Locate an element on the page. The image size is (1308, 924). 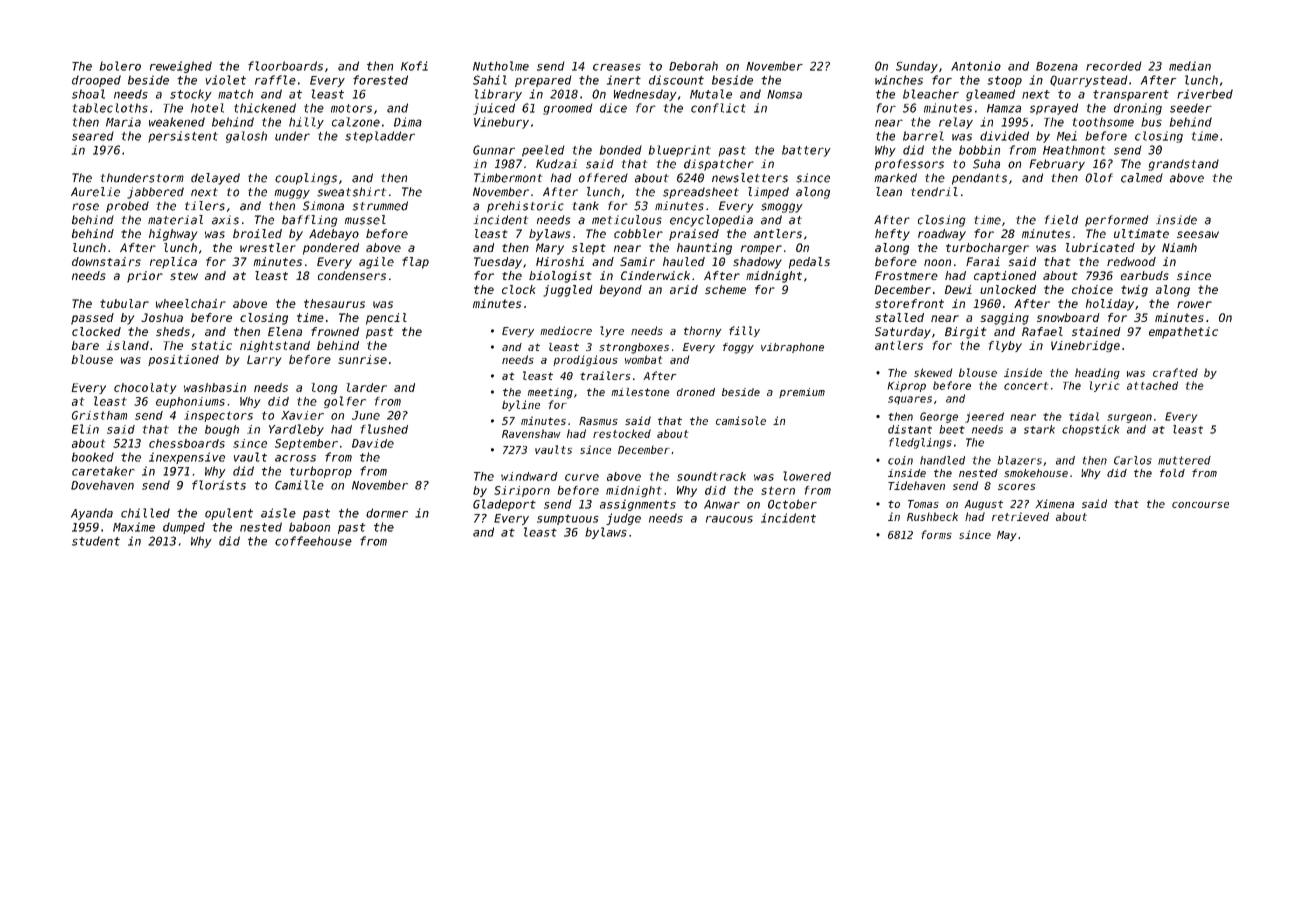
restocked is located at coordinates (622, 433).
